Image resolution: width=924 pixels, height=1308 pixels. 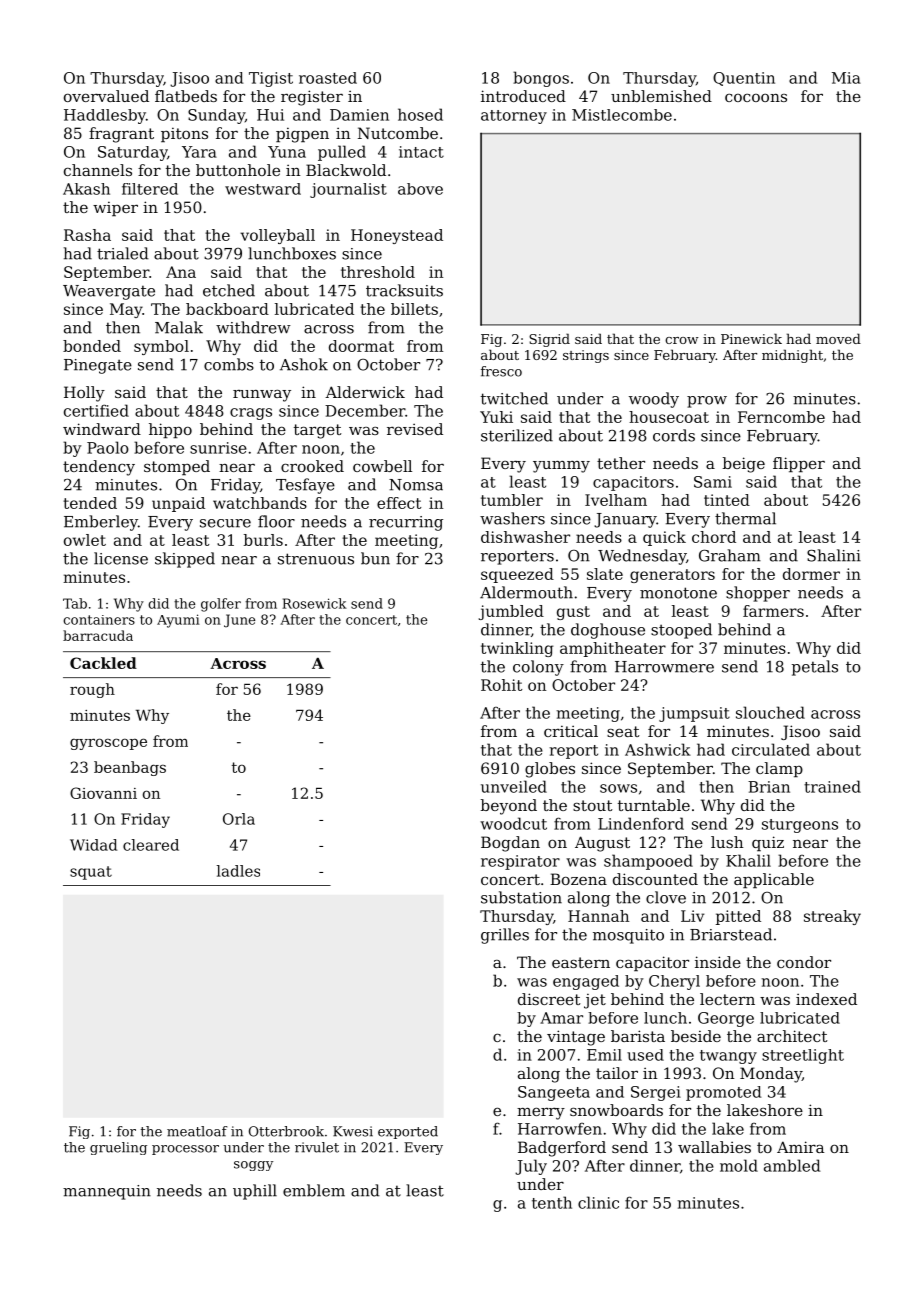 What do you see at coordinates (103, 663) in the document?
I see `Cackled` at bounding box center [103, 663].
